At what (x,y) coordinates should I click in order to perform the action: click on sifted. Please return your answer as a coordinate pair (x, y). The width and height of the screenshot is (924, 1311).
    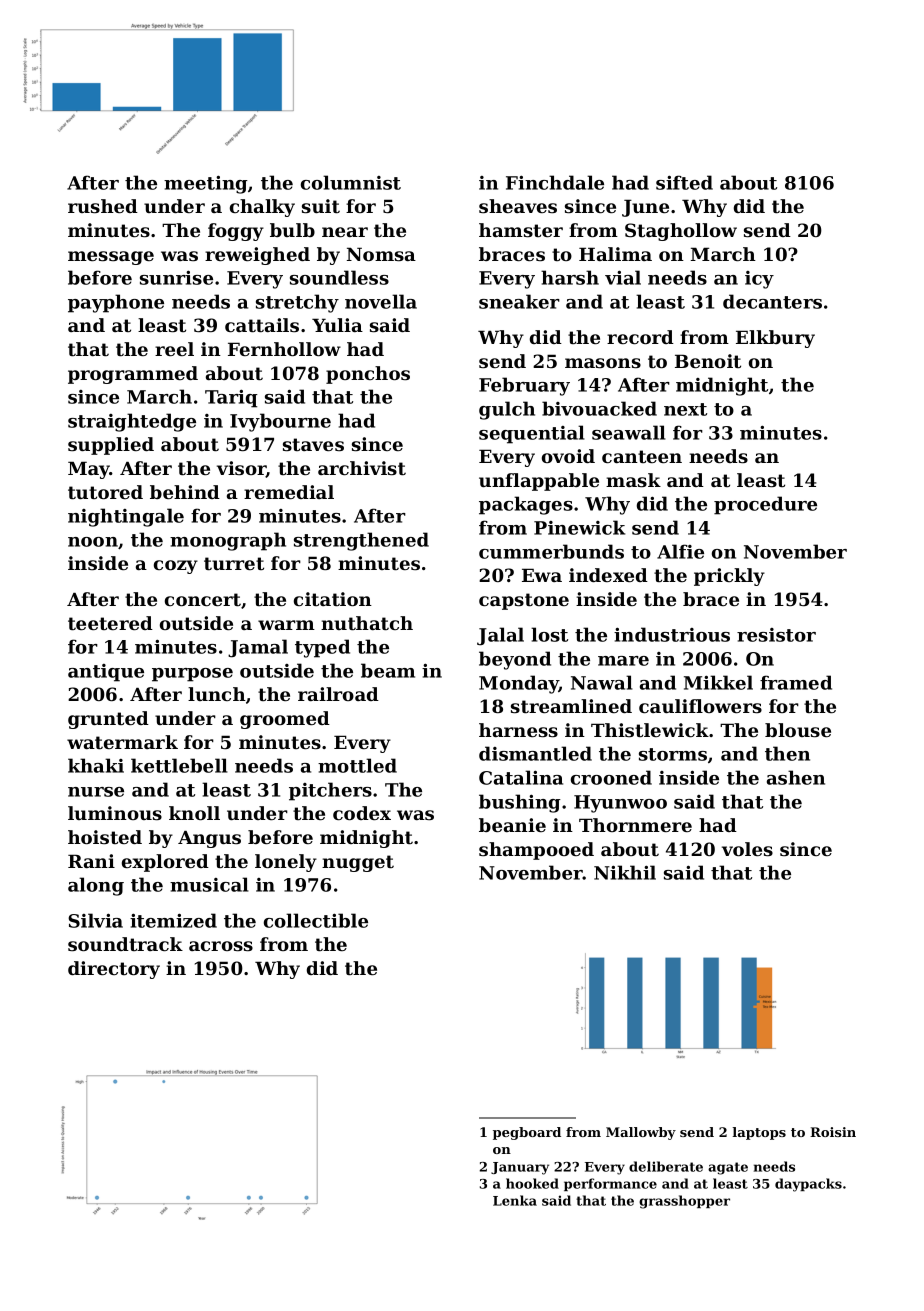
    Looking at the image, I should click on (684, 182).
